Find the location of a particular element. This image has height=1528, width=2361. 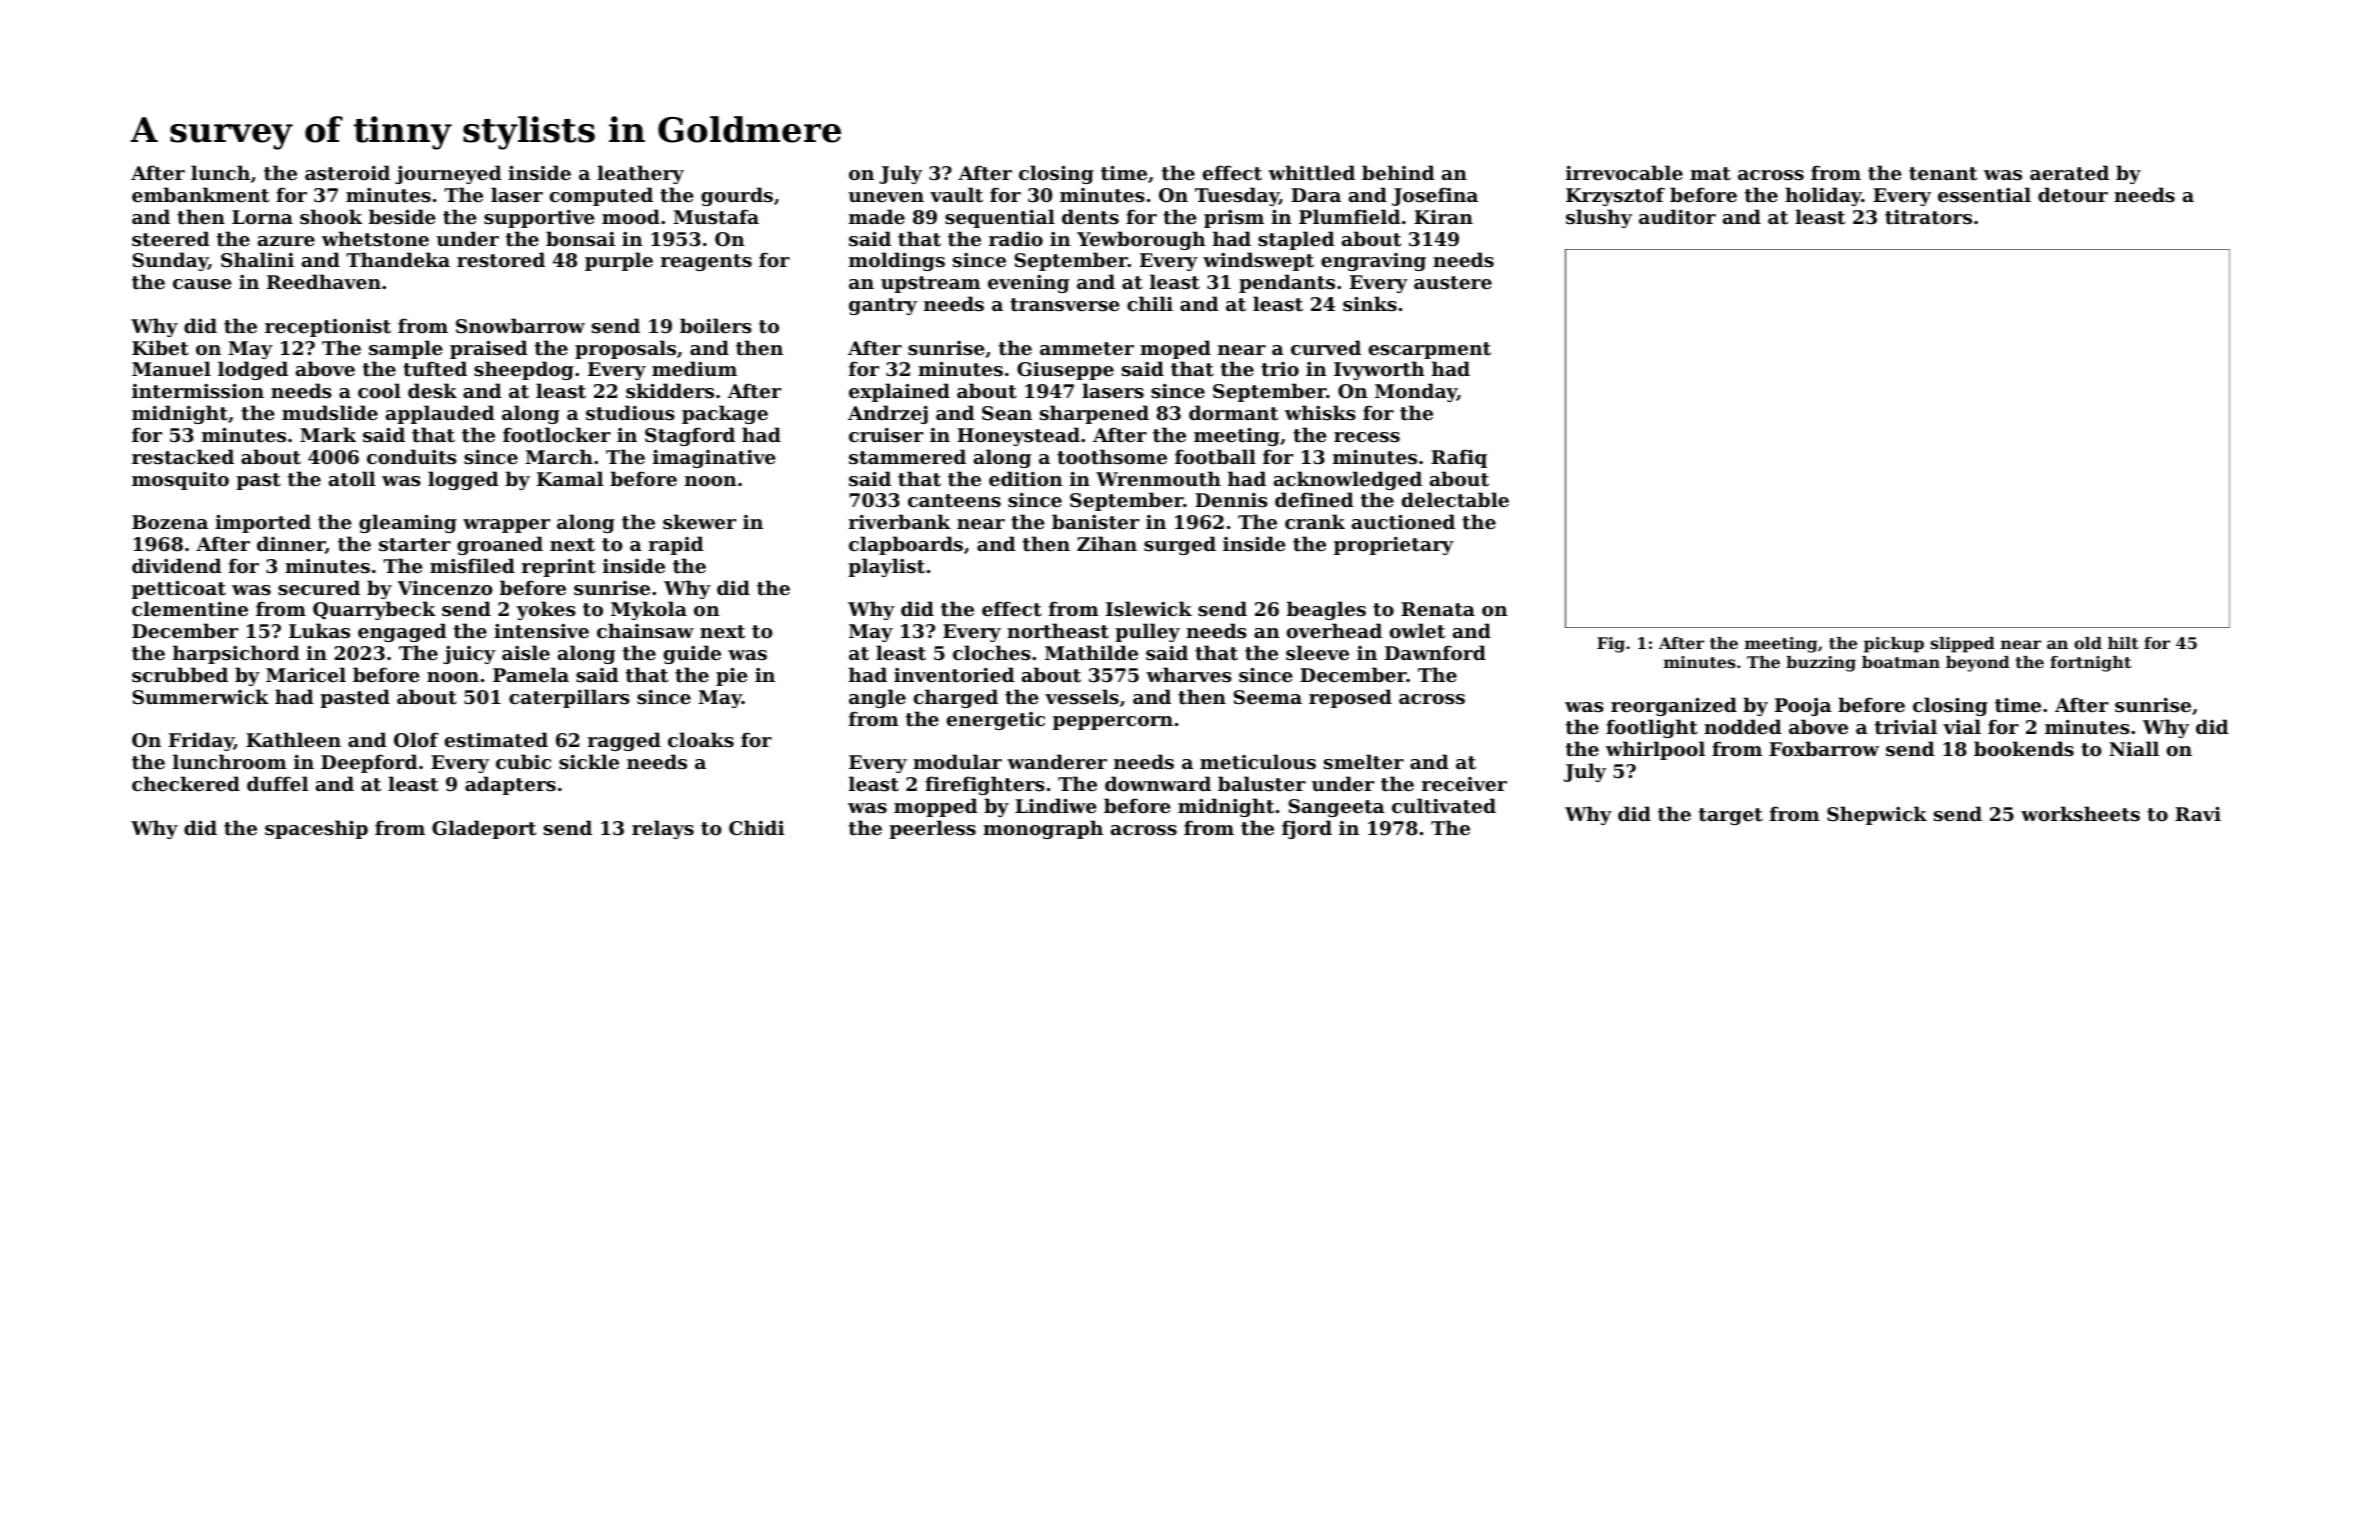

mood is located at coordinates (631, 216).
